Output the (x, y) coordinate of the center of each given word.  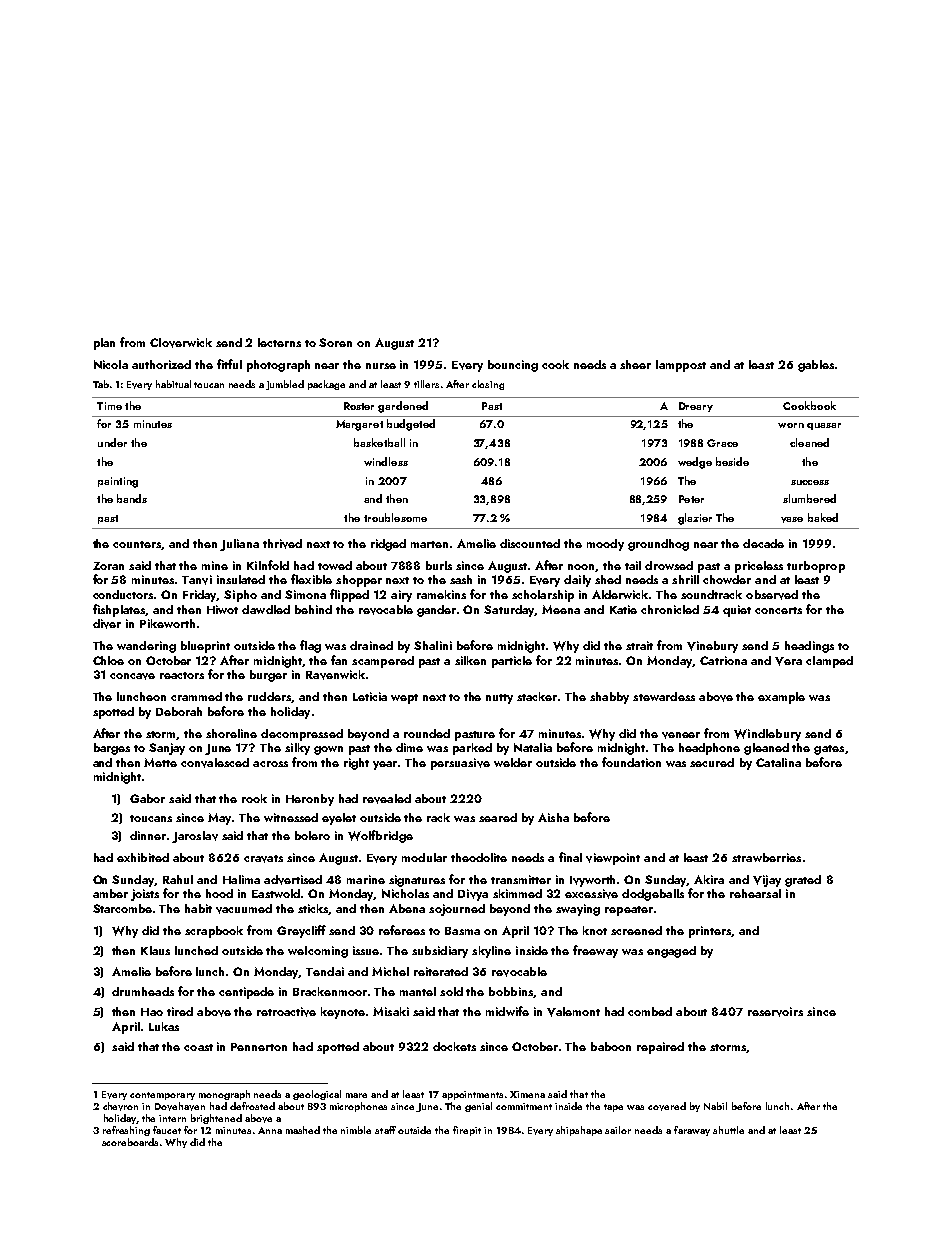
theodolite (479, 857)
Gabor (147, 798)
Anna (270, 1130)
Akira (709, 879)
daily (577, 581)
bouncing (513, 366)
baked (823, 517)
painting (118, 482)
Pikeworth (167, 623)
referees (402, 930)
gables (816, 366)
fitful (229, 364)
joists (145, 895)
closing (488, 385)
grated (803, 881)
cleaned (809, 442)
